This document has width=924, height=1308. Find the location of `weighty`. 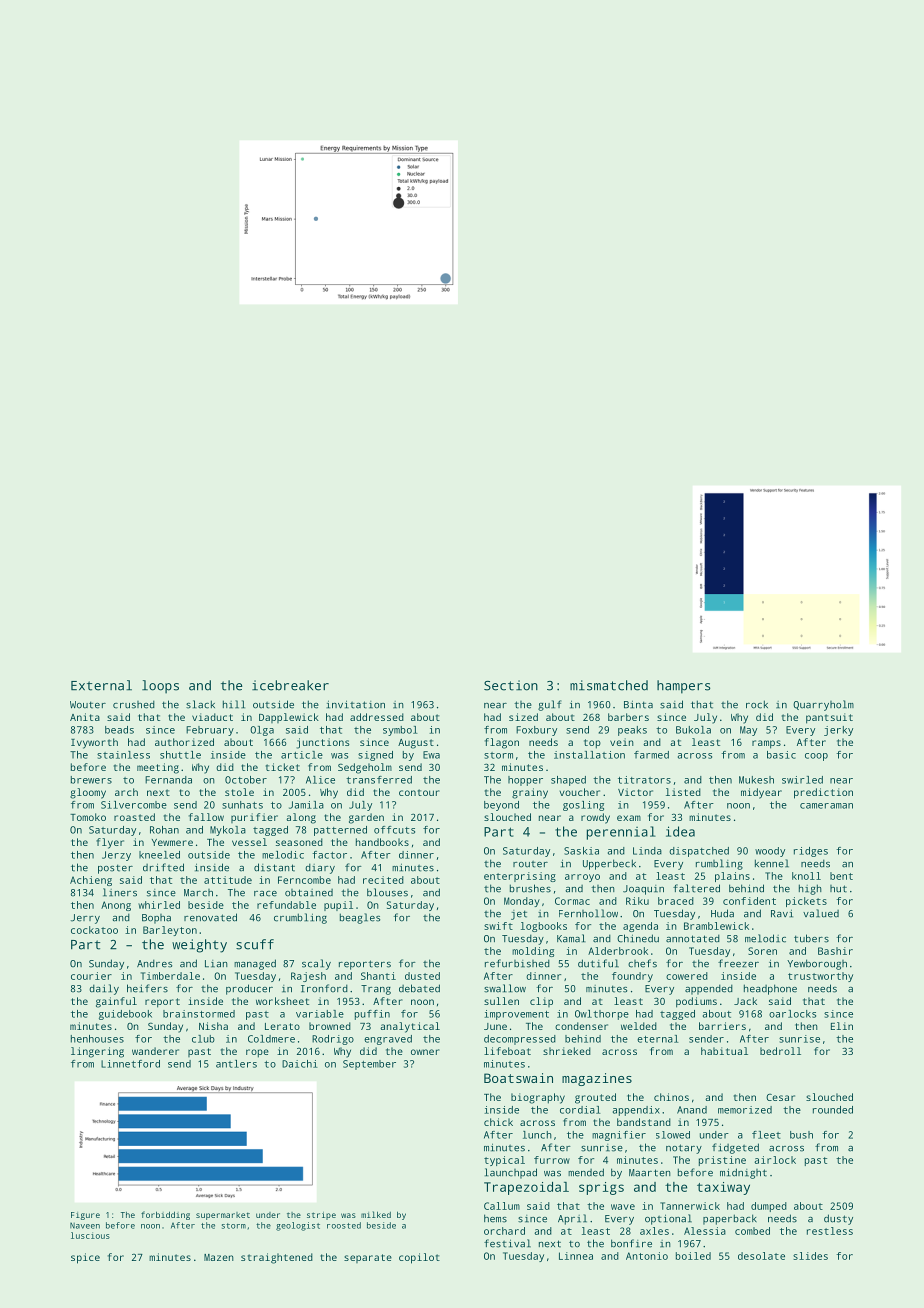

weighty is located at coordinates (199, 946).
